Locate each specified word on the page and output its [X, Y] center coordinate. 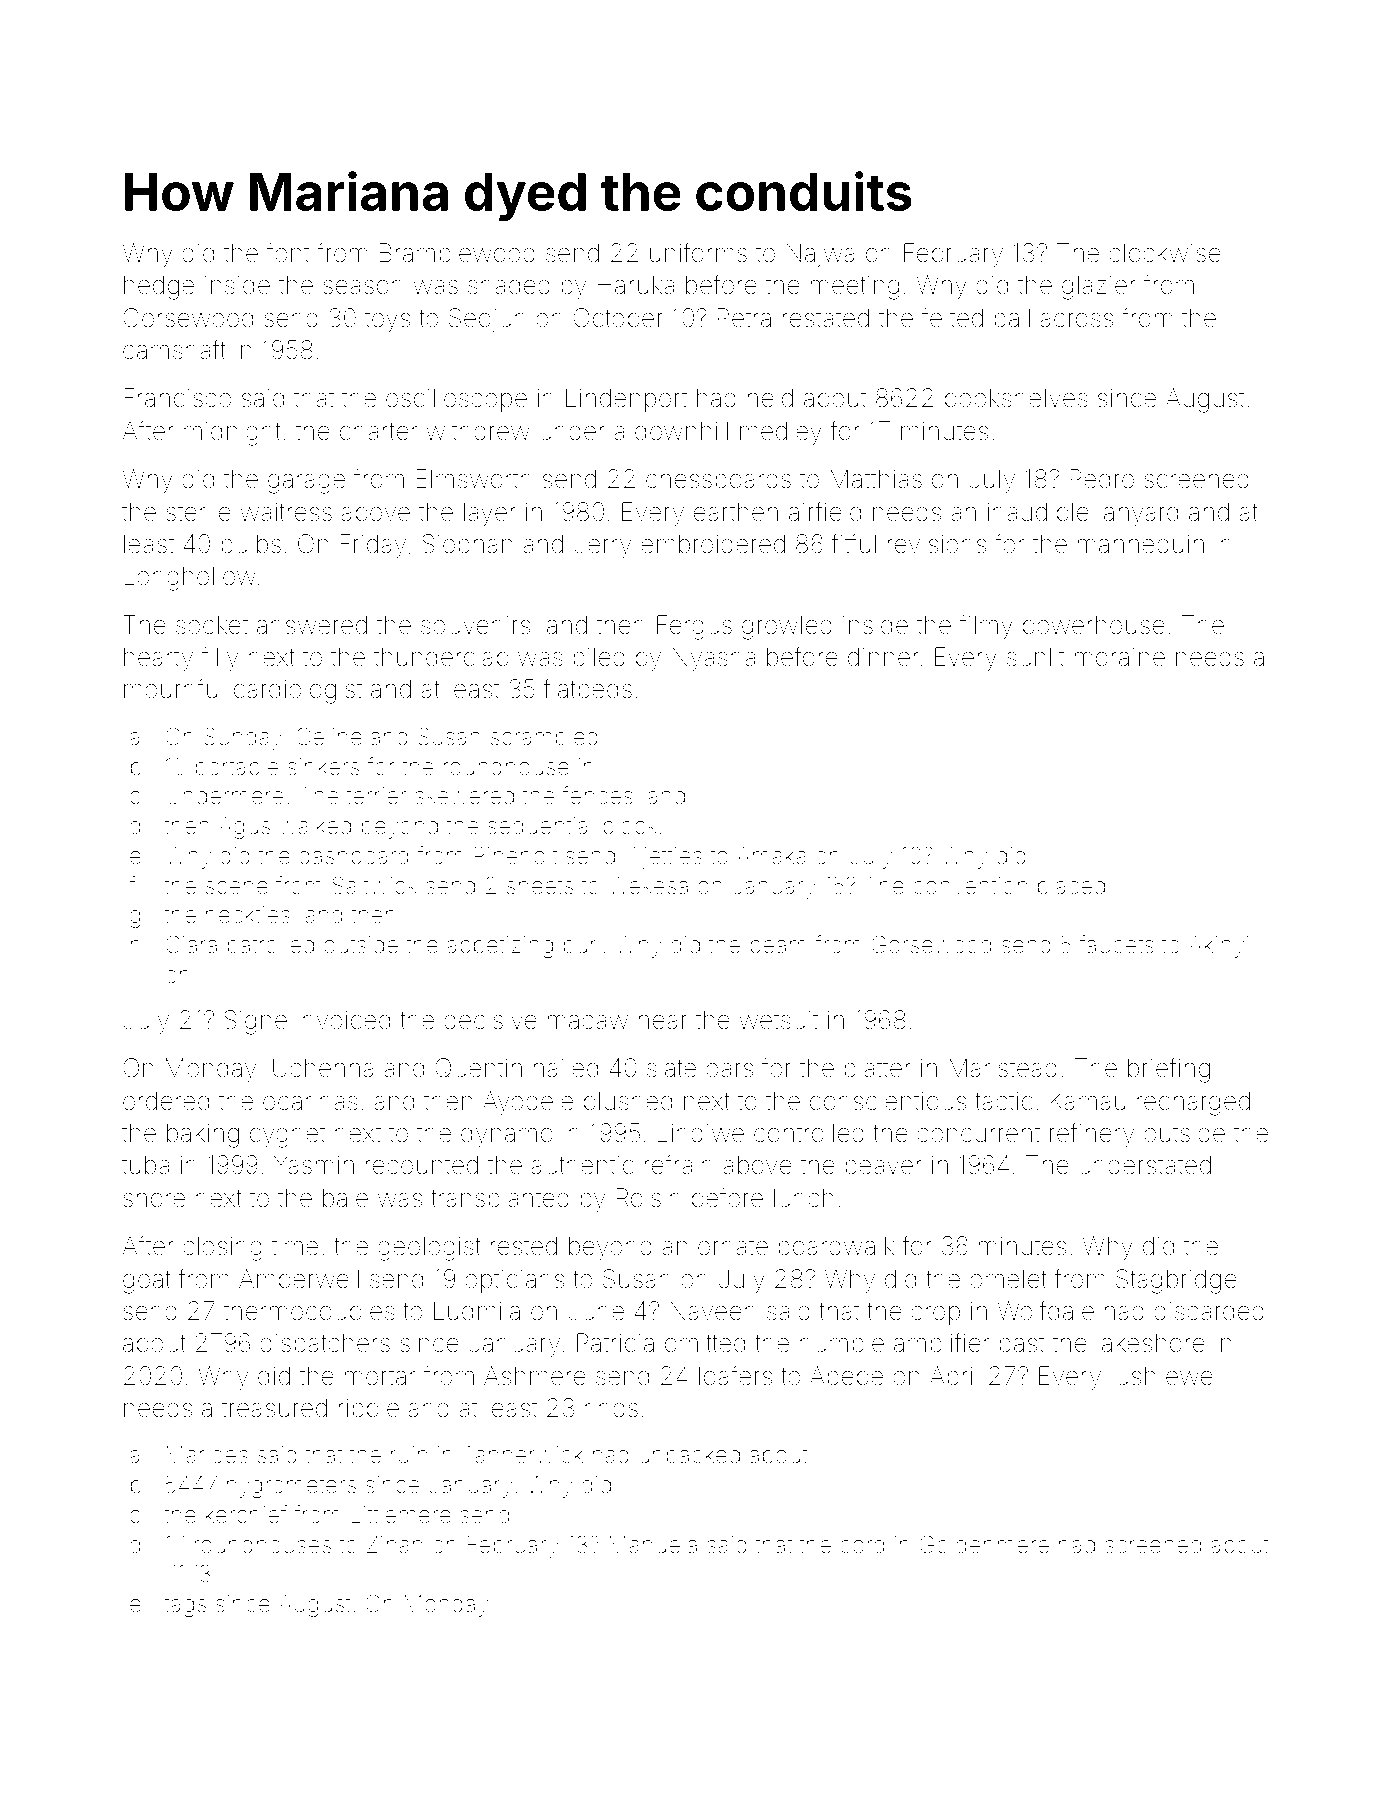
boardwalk [836, 1246]
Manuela [653, 1545]
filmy [986, 627]
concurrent [978, 1134]
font [288, 252]
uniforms [698, 252]
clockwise [1165, 253]
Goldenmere [984, 1544]
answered [312, 625]
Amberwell [299, 1279]
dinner [883, 657]
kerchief [246, 1514]
